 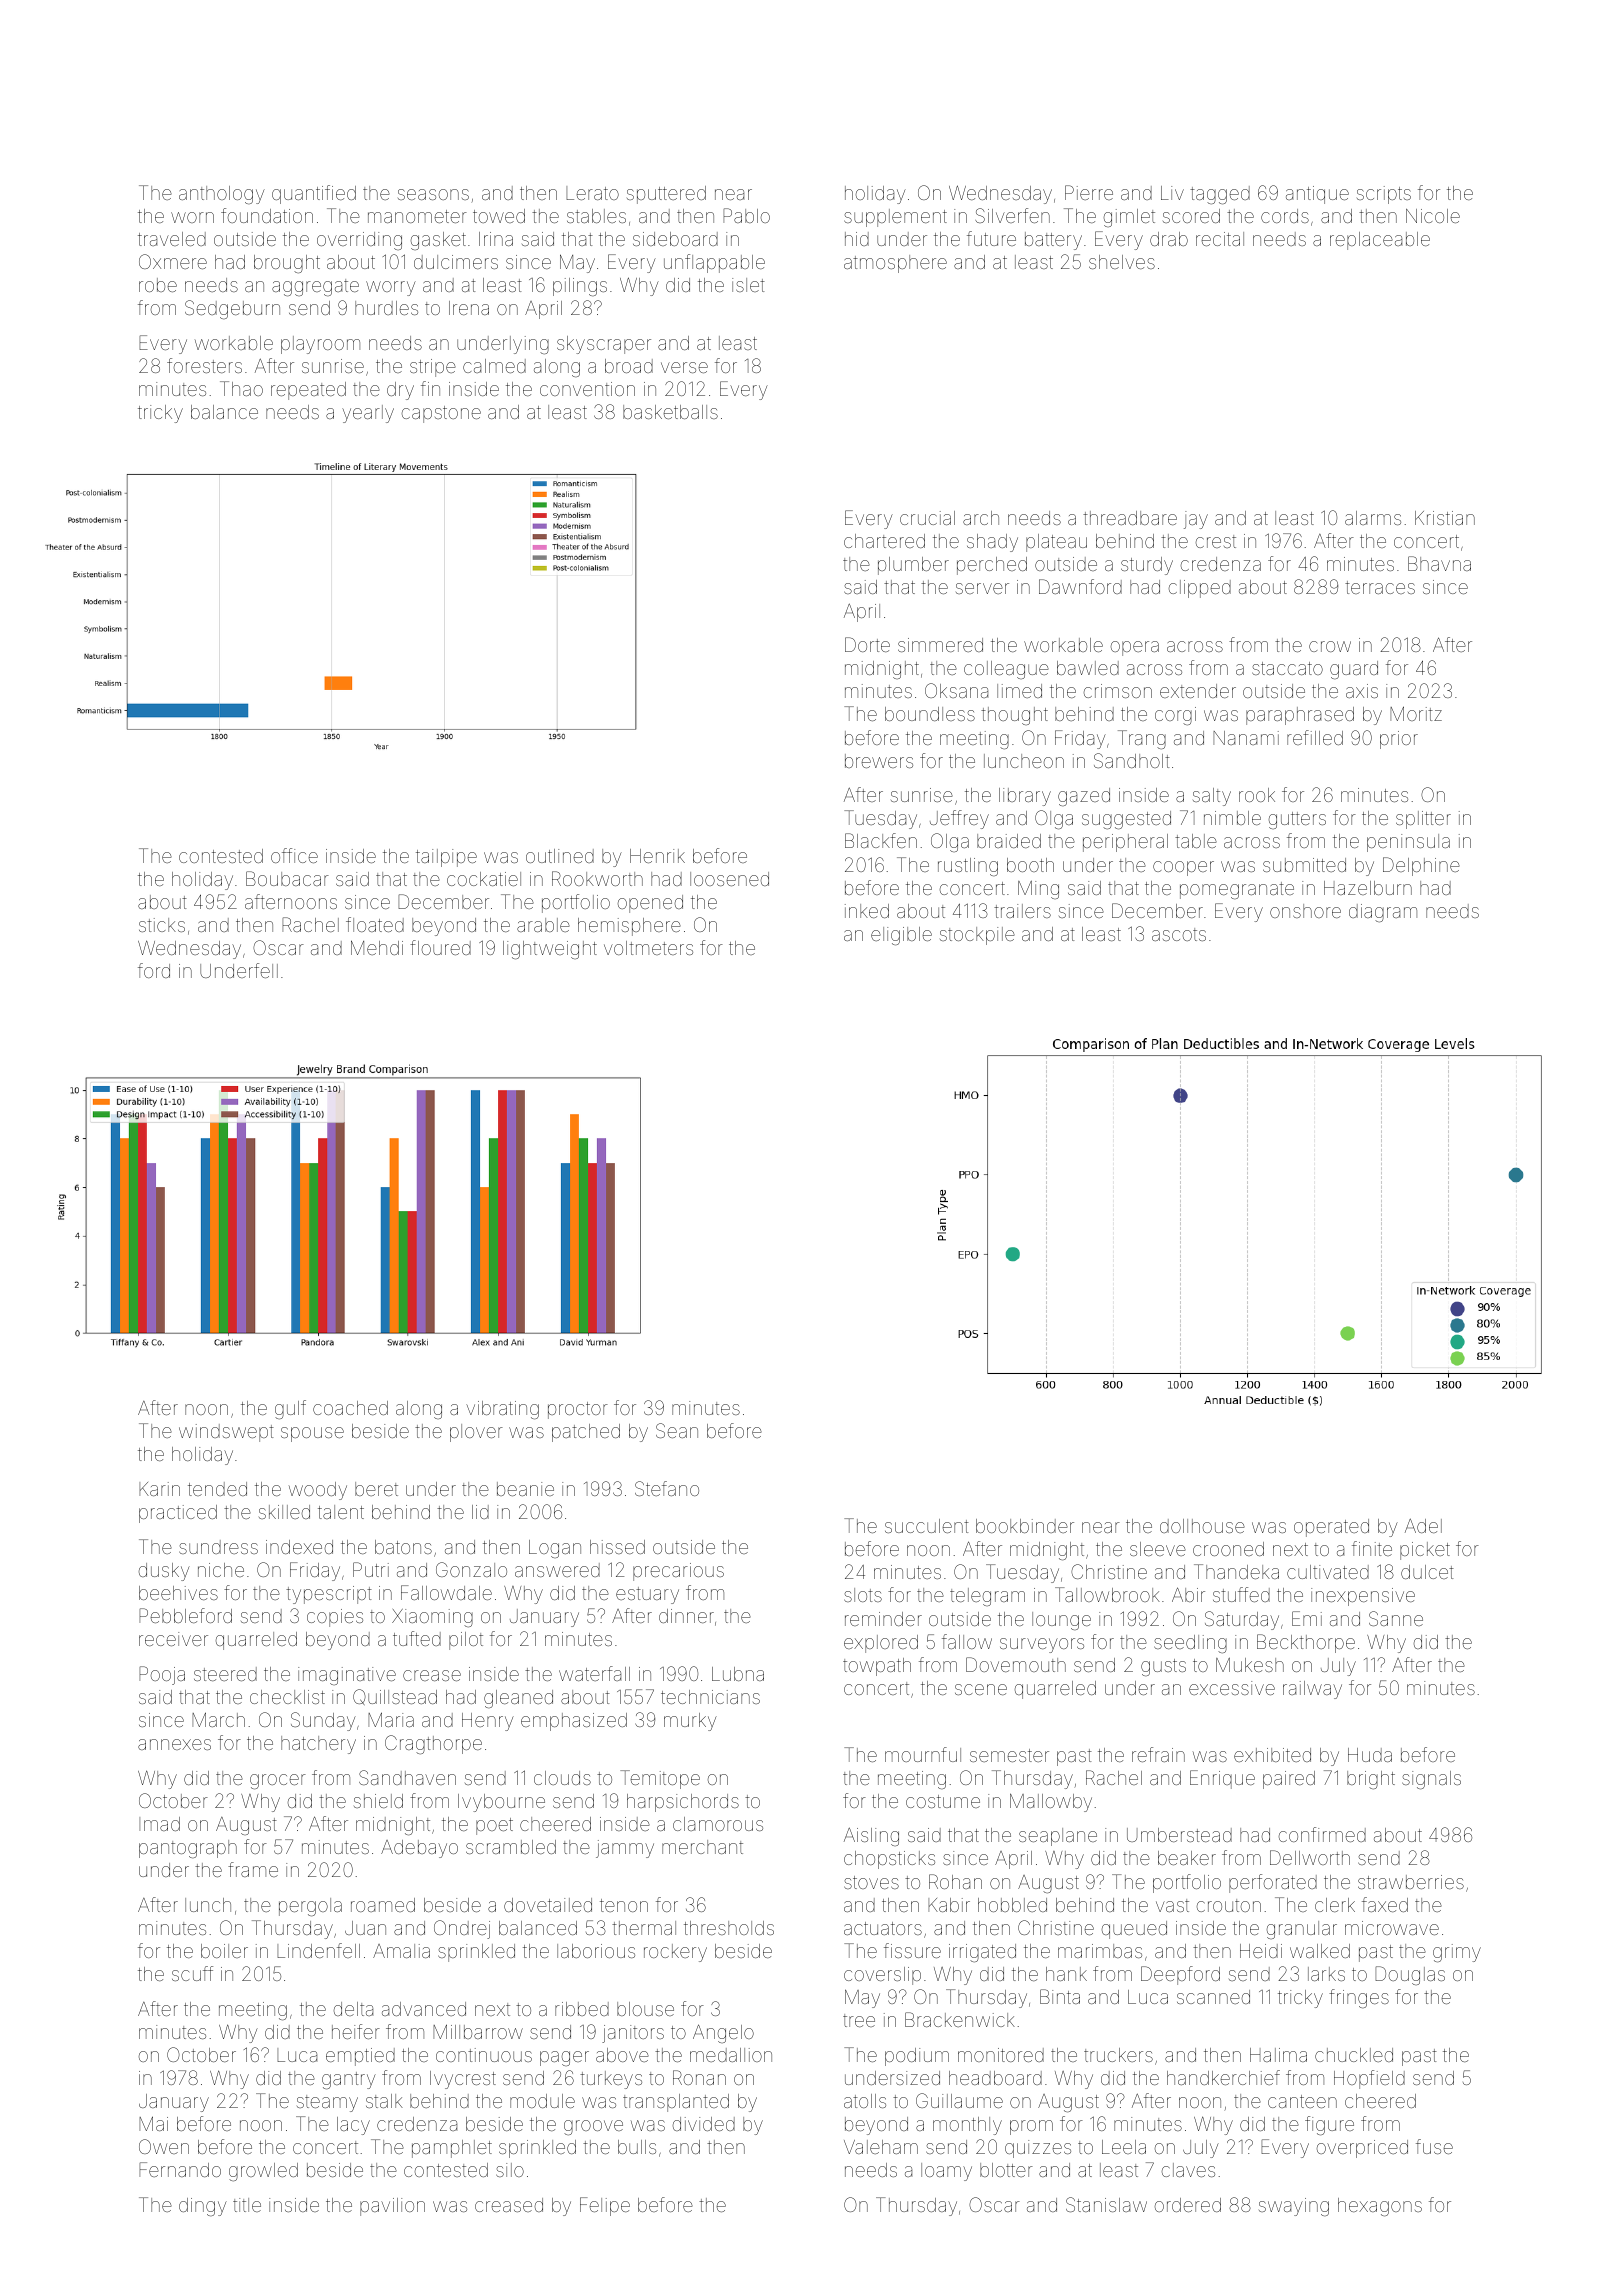 I want to click on granular, so click(x=1302, y=1930).
